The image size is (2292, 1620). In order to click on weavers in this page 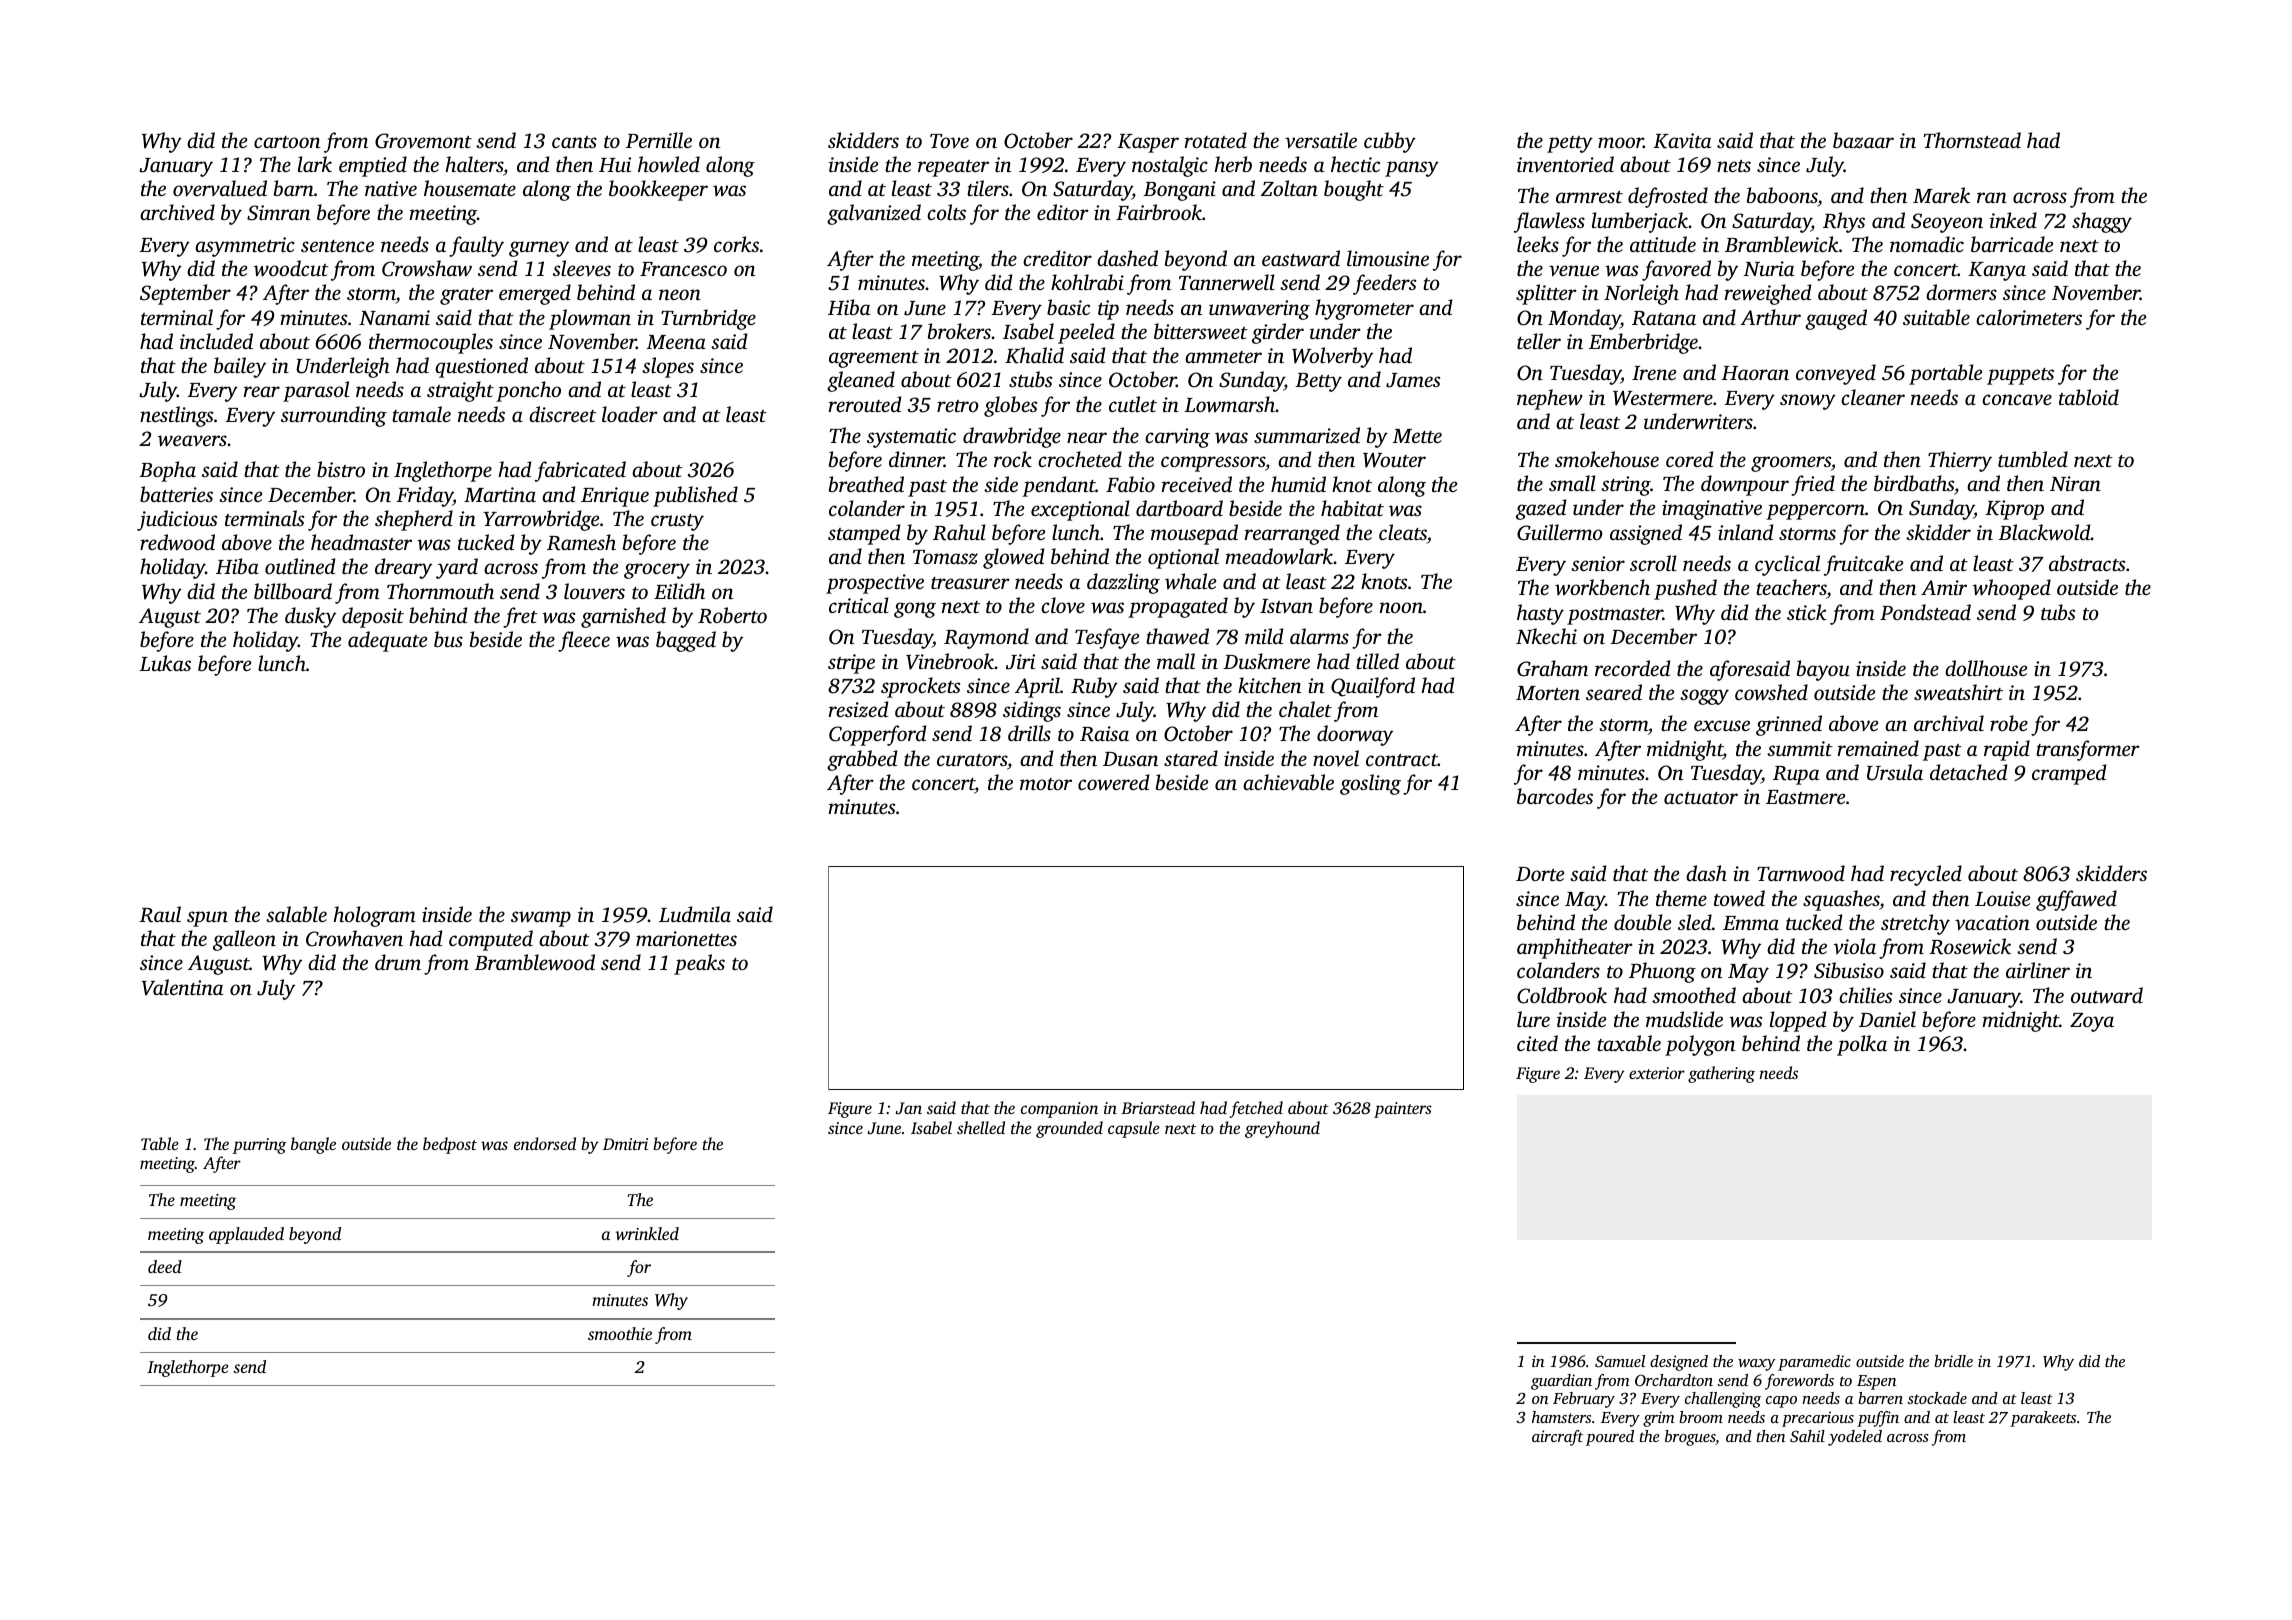, I will do `click(192, 441)`.
